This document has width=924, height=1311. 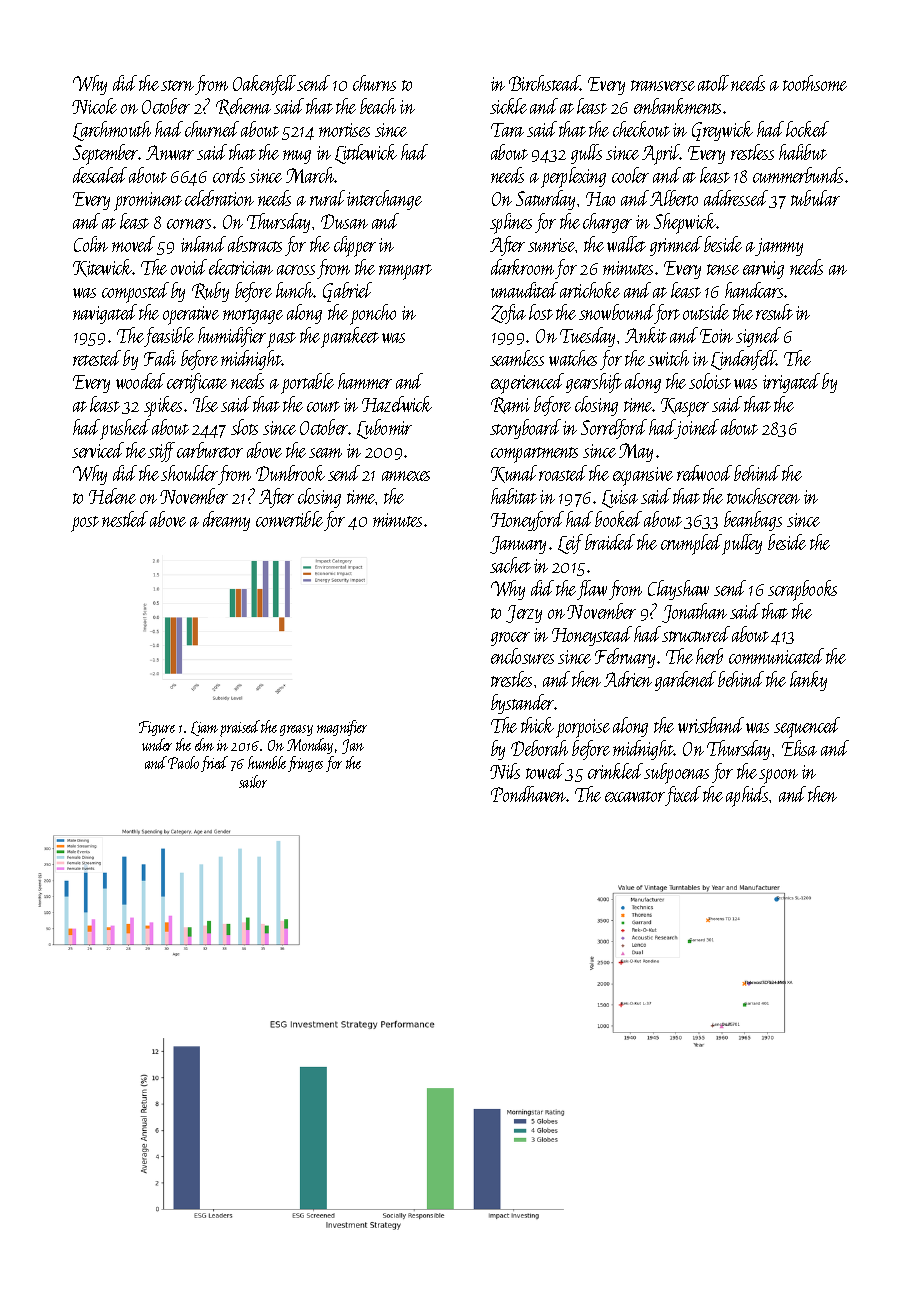 What do you see at coordinates (253, 781) in the document?
I see `sailor` at bounding box center [253, 781].
